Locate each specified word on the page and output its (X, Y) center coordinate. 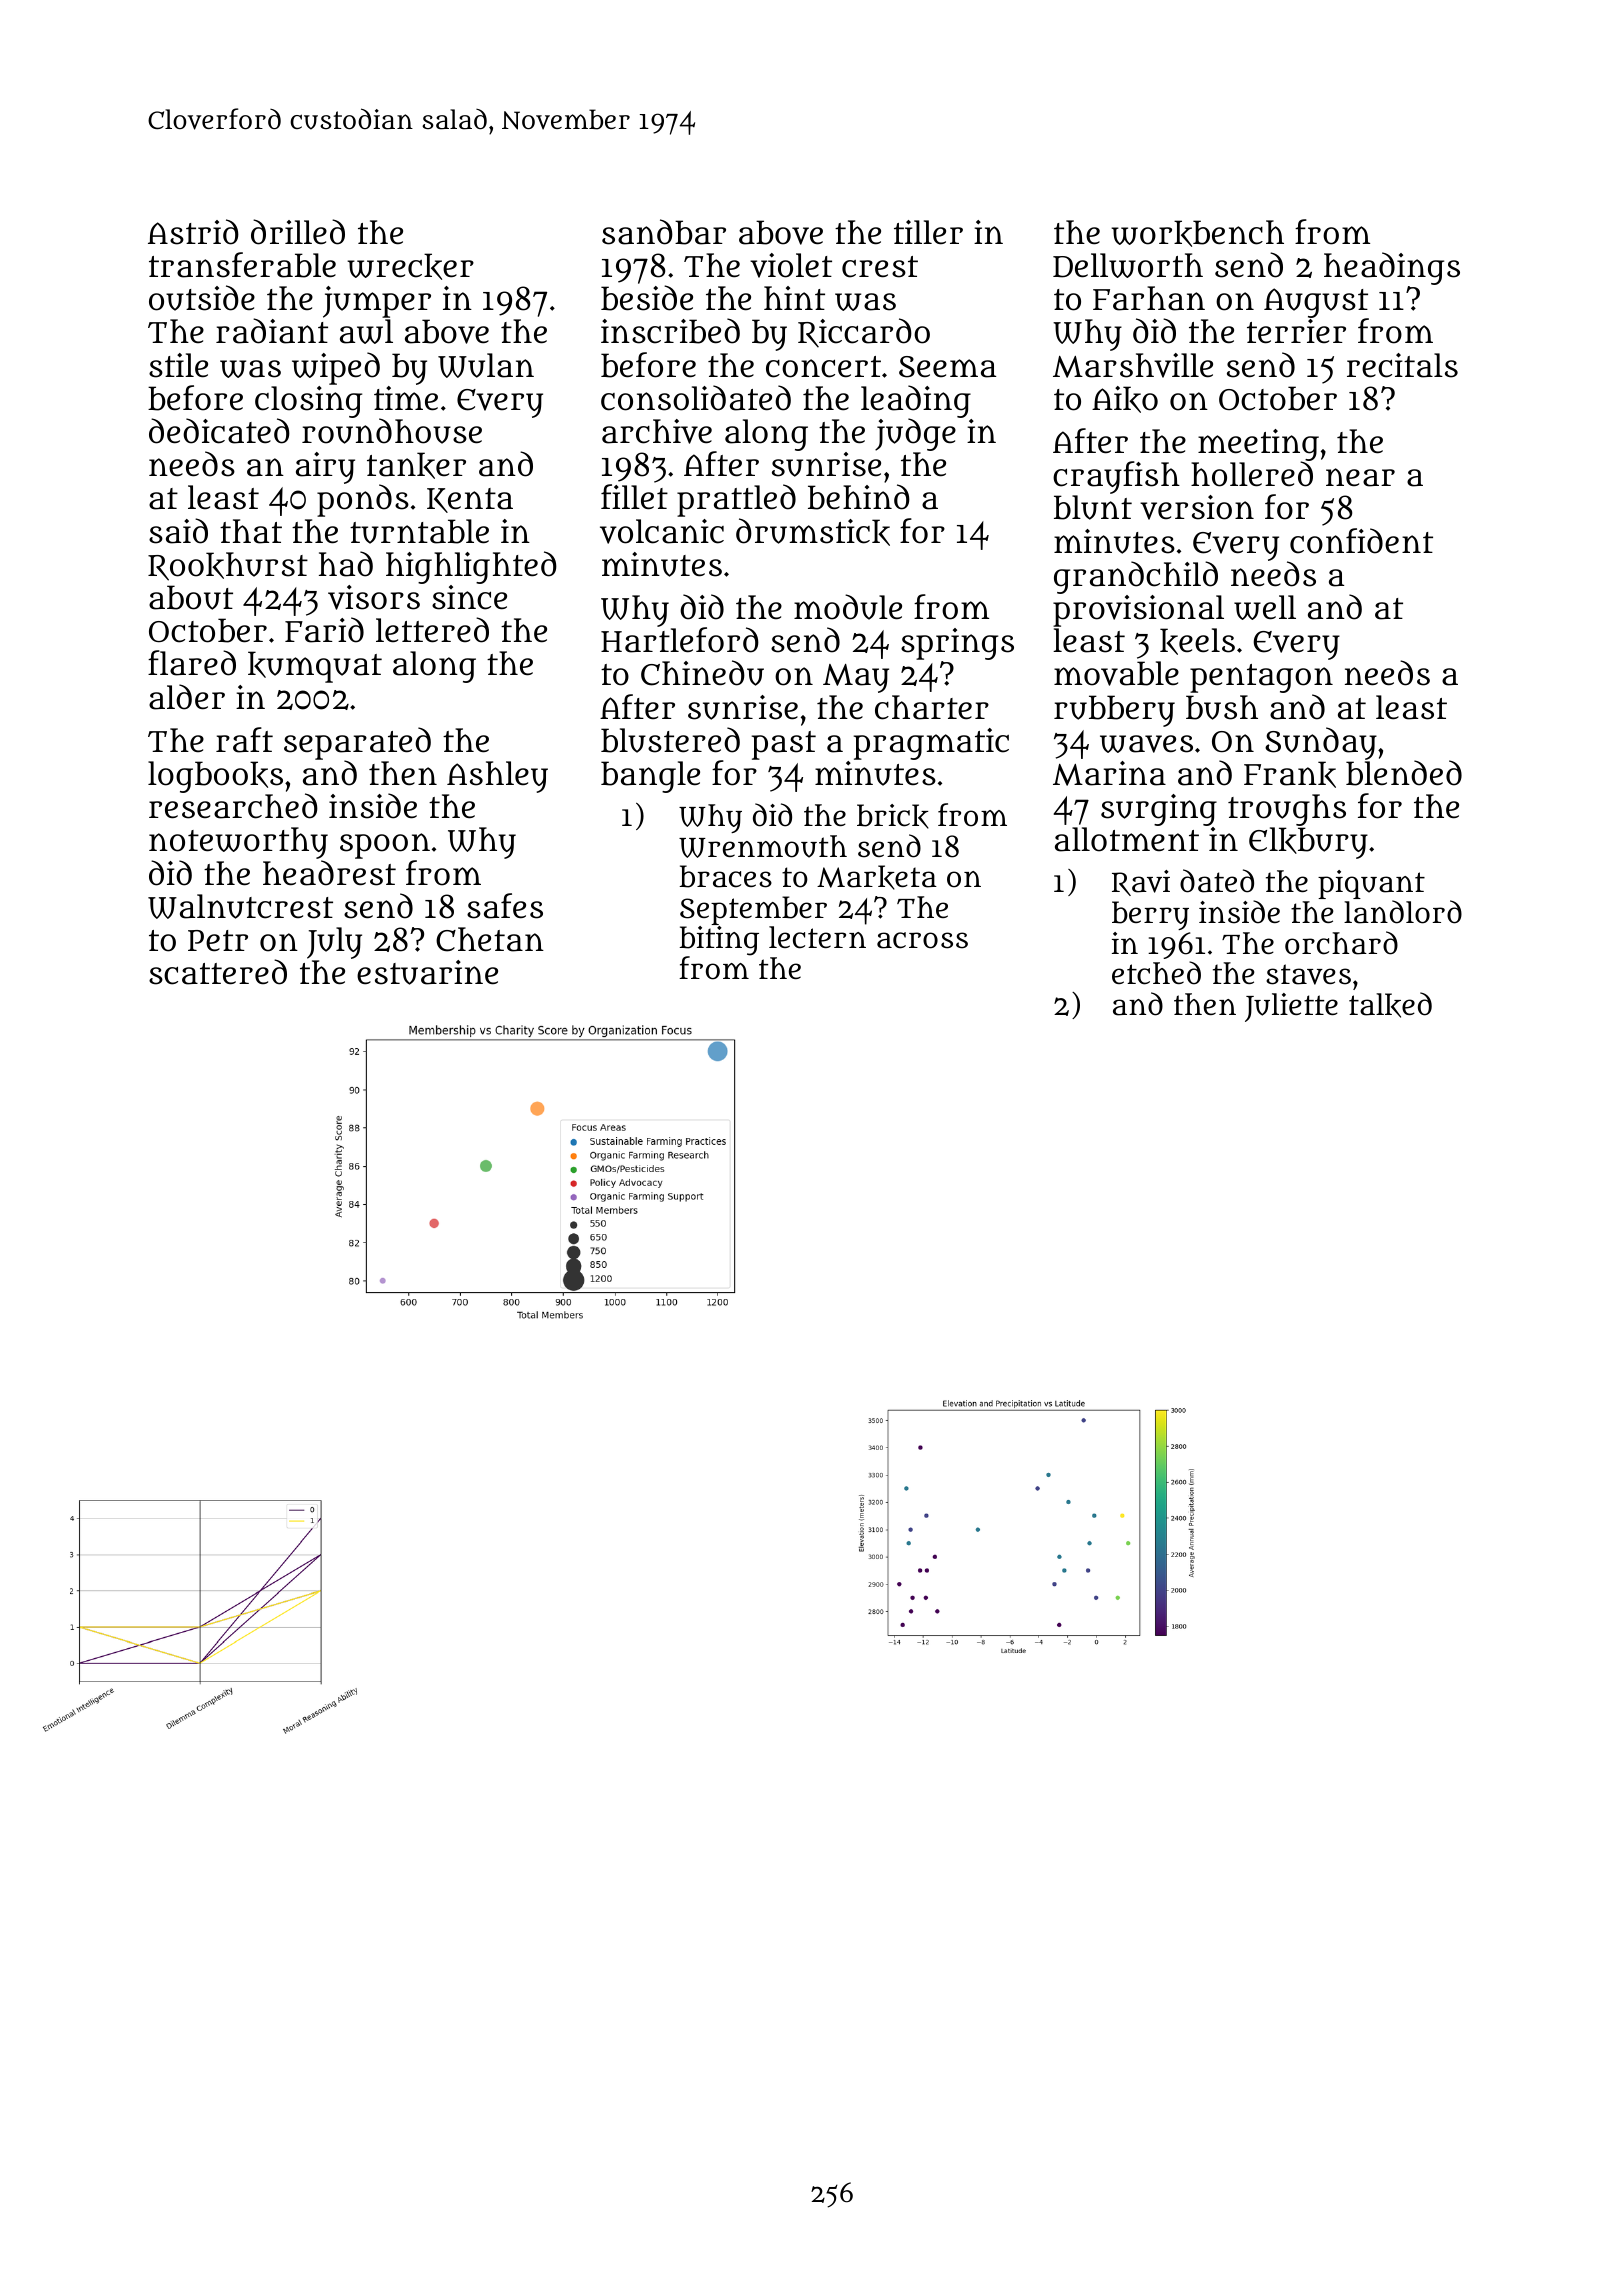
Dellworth (1128, 265)
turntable (419, 531)
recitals (1402, 365)
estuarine (427, 972)
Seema (947, 367)
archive (657, 431)
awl (366, 331)
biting (719, 941)
